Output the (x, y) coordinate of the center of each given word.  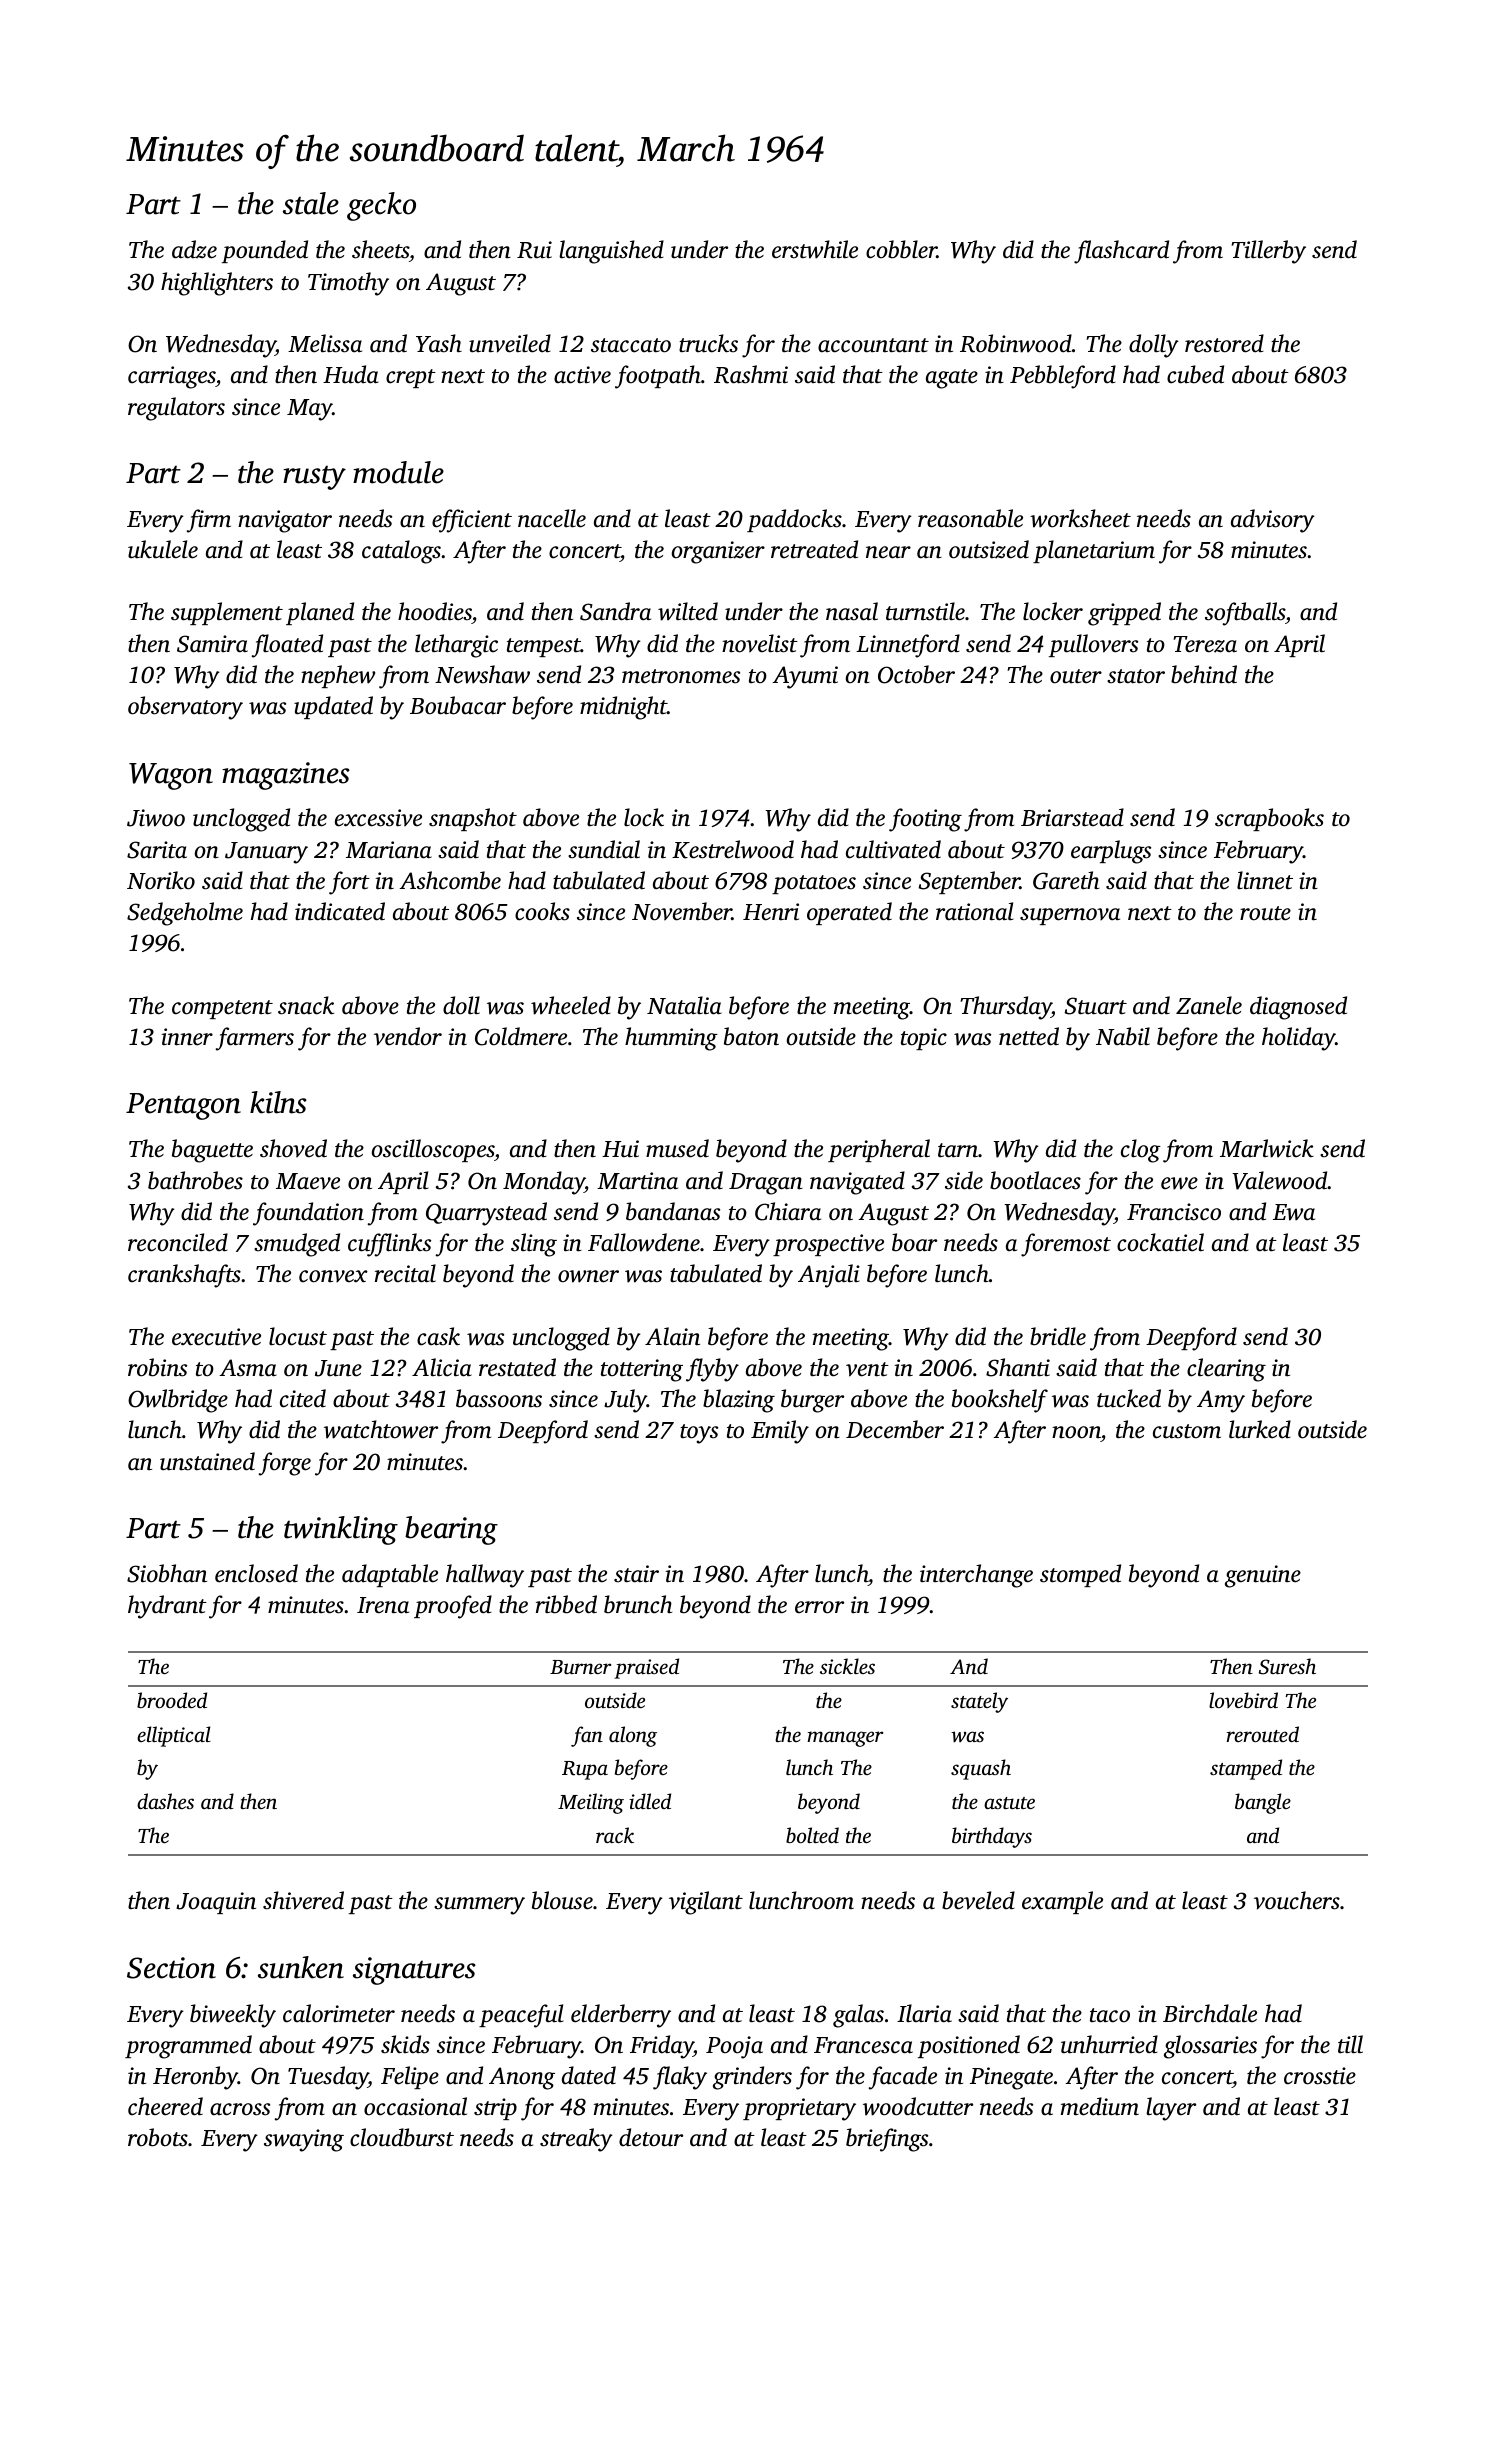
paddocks (794, 520)
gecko (381, 206)
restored (1224, 343)
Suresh (1287, 1666)
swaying (304, 2140)
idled (650, 1801)
